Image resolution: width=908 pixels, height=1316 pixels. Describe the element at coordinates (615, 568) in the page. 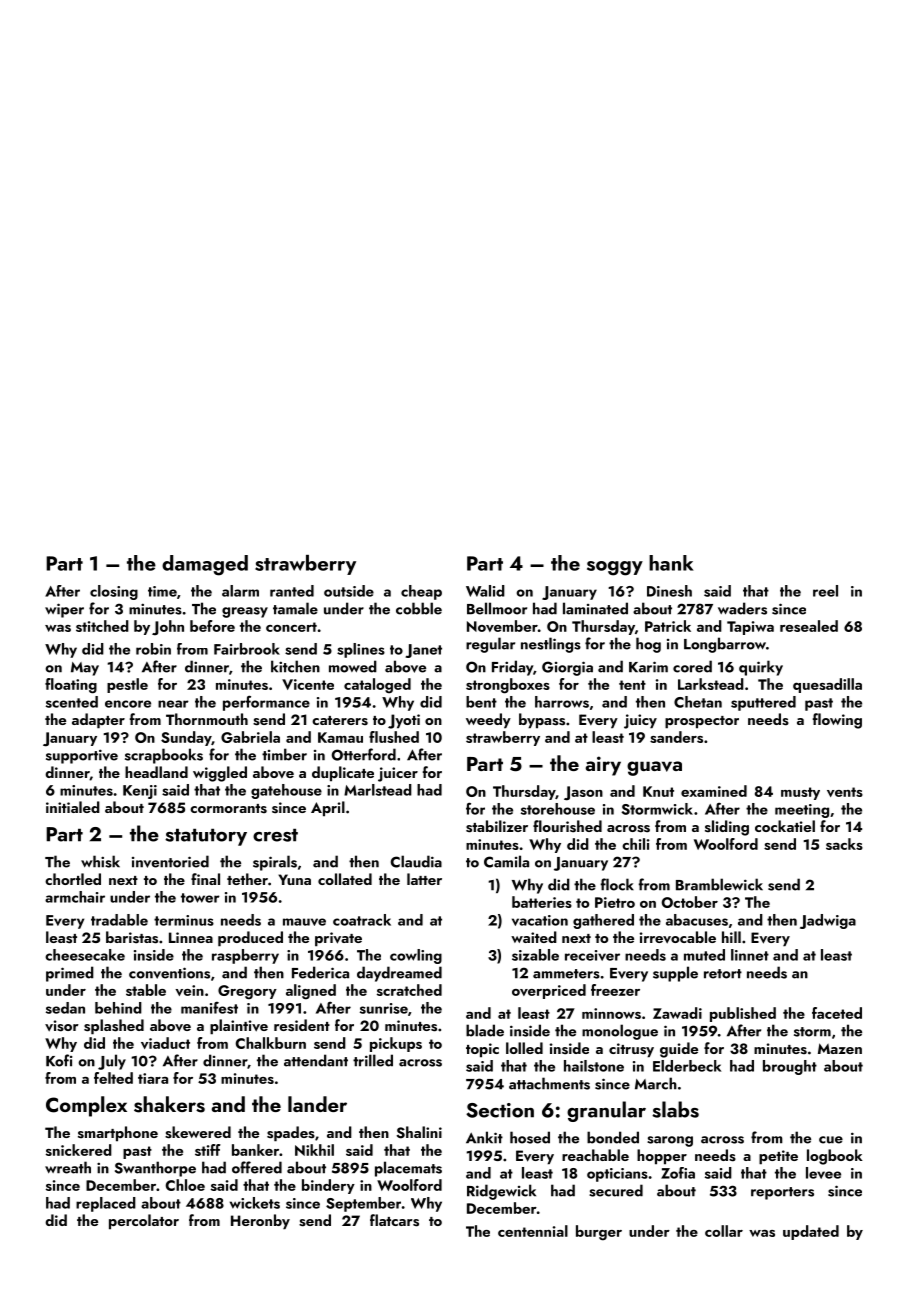

I see `soggy` at that location.
